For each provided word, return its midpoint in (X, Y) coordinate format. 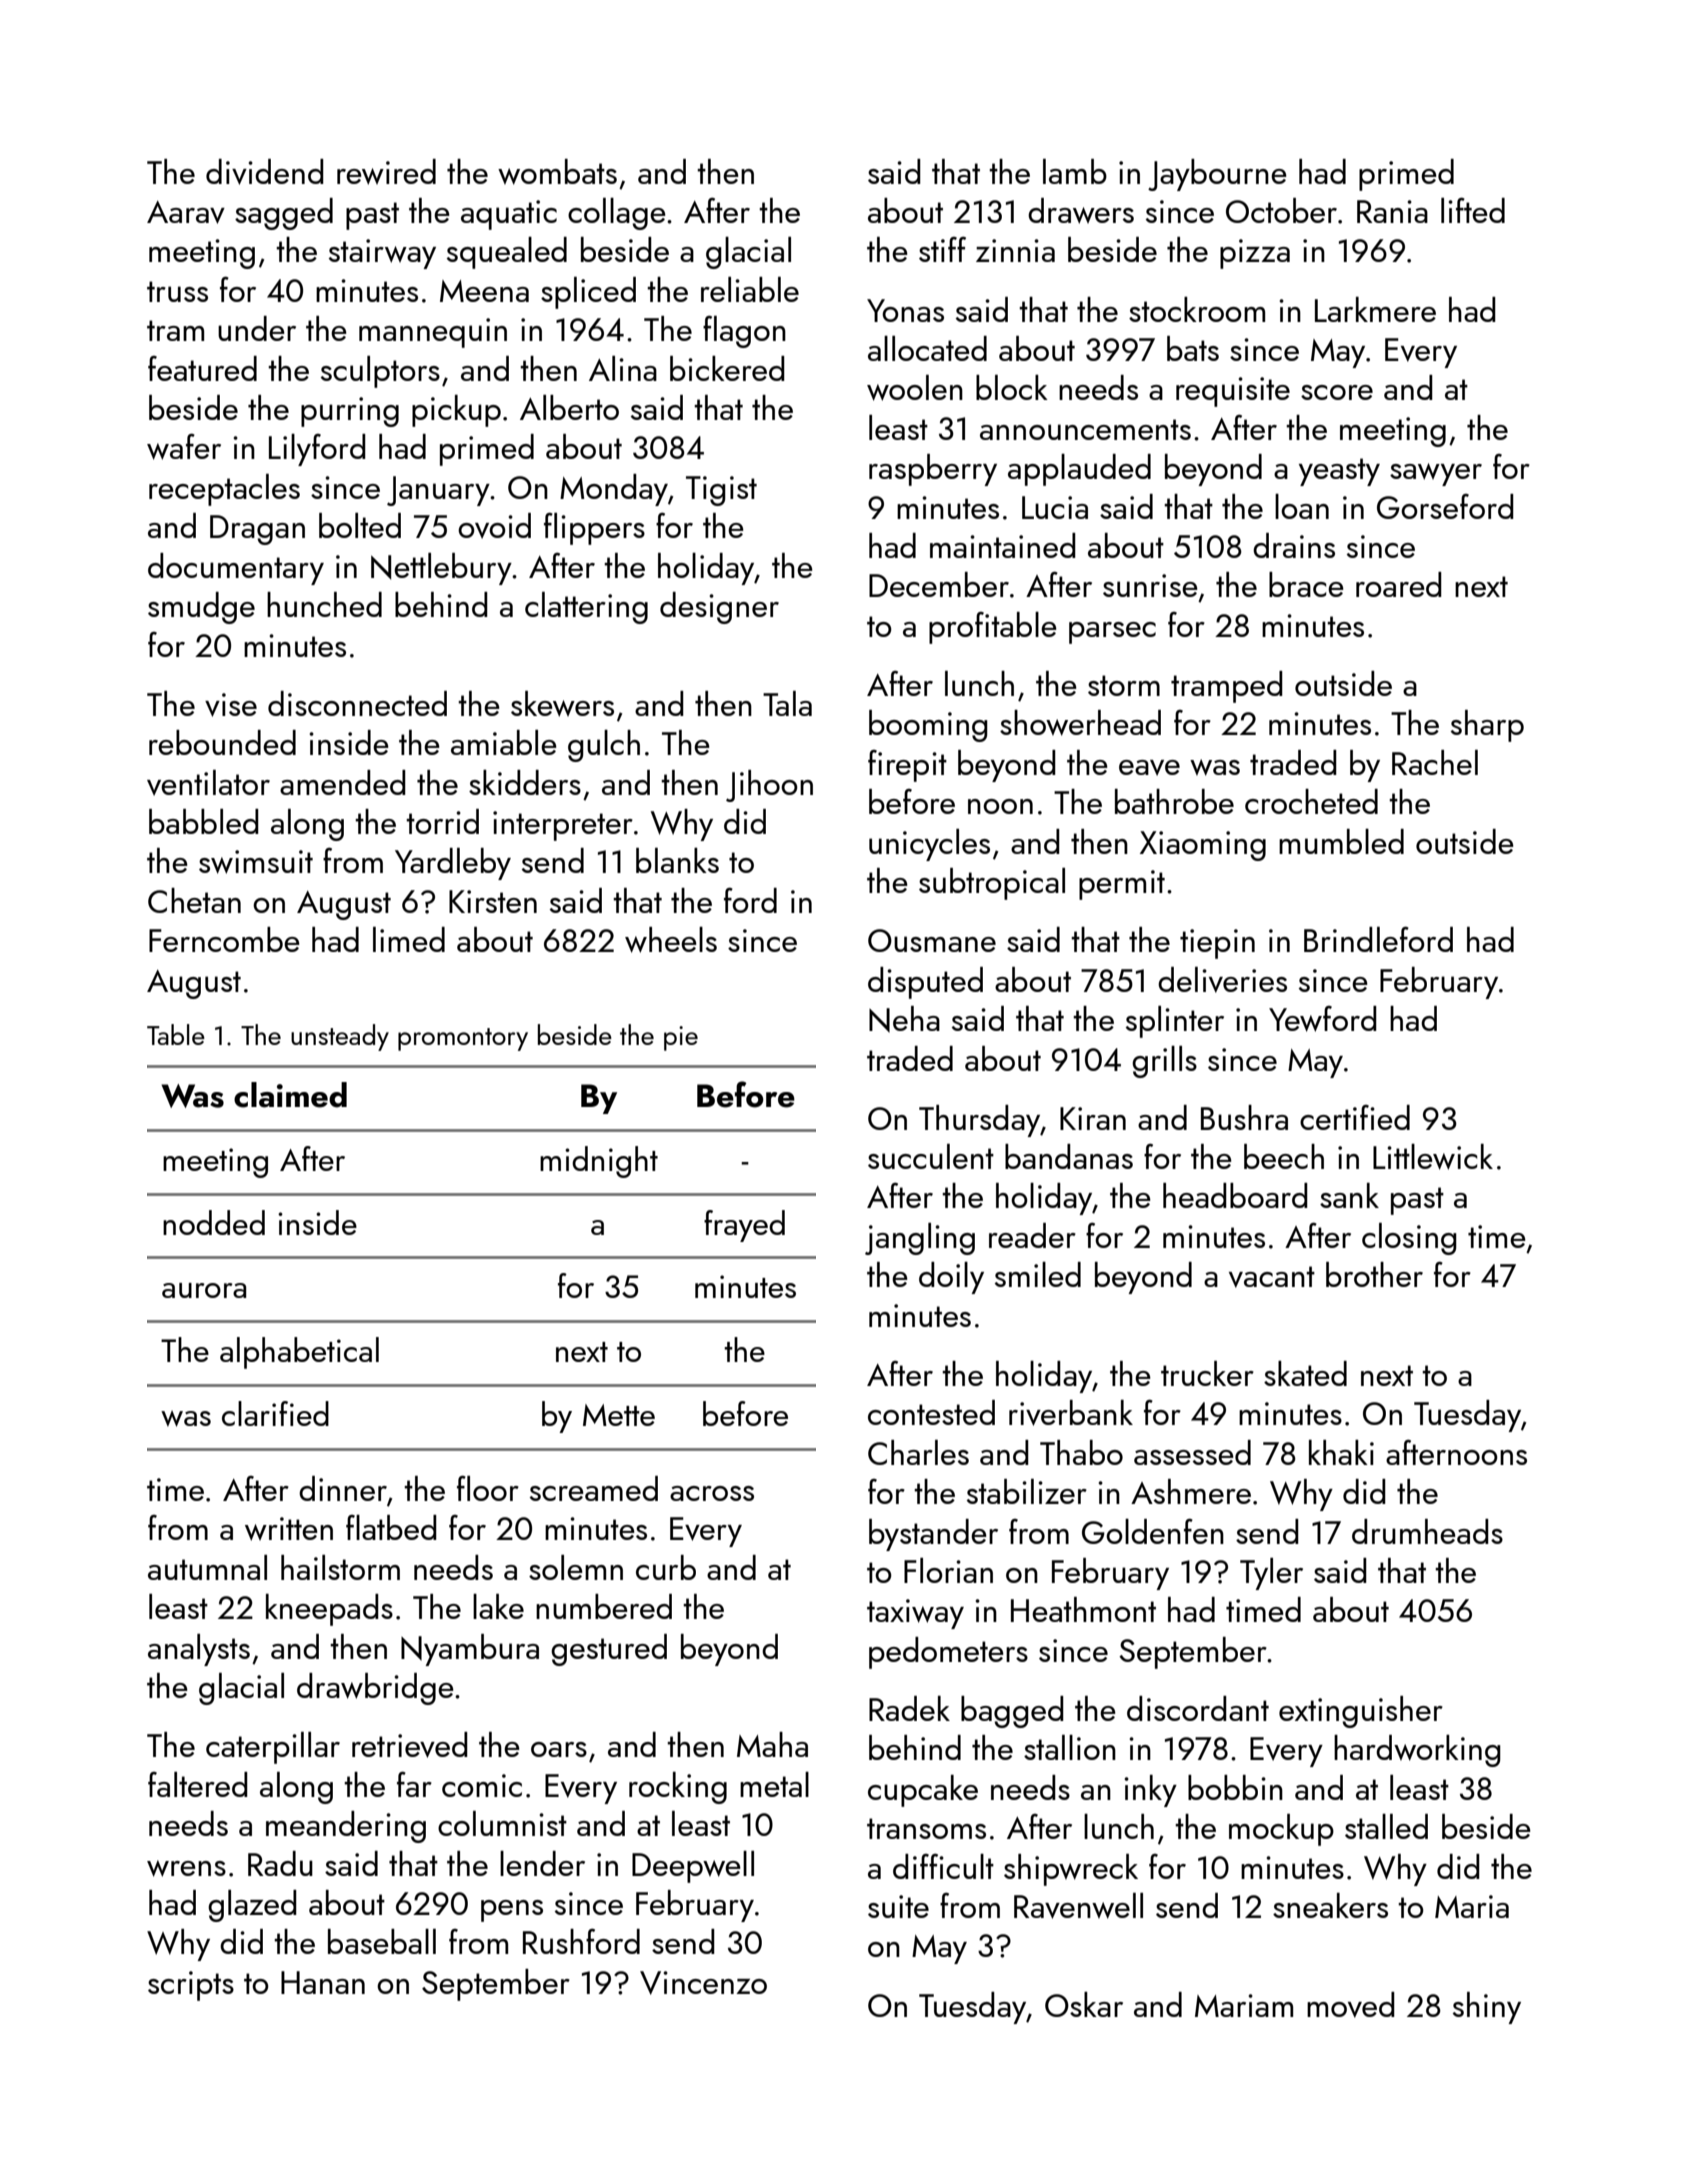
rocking (678, 1788)
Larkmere (1375, 309)
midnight (599, 1162)
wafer (184, 447)
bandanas (1069, 1156)
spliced (588, 293)
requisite (1233, 392)
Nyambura (470, 1650)
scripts (191, 1986)
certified (1355, 1117)
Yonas (905, 310)
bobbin (1235, 1787)
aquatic (509, 215)
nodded (214, 1222)
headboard (1235, 1195)
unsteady (340, 1037)
